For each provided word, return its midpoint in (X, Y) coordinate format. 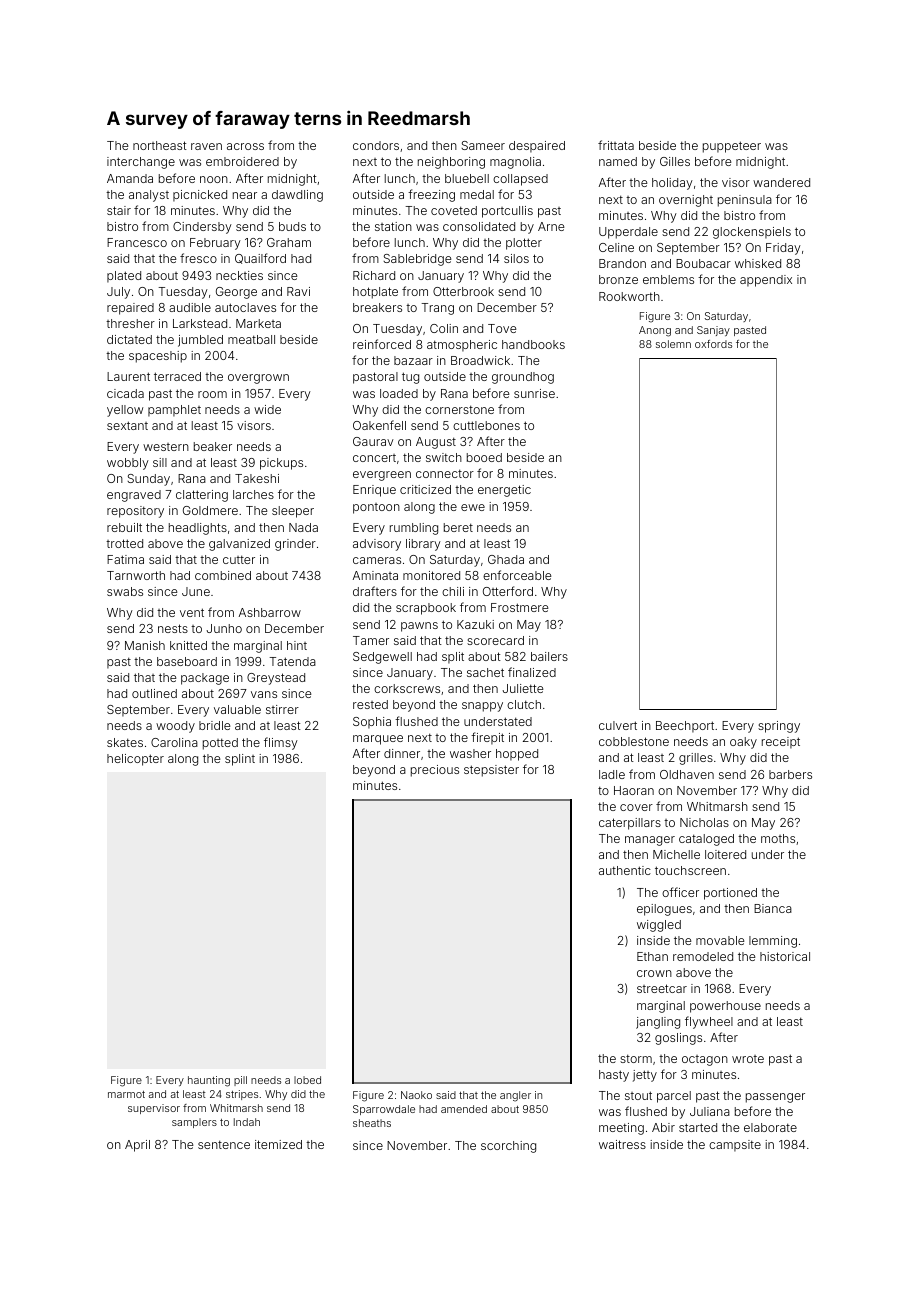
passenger (775, 1098)
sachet (485, 672)
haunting (209, 1081)
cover (636, 807)
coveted (454, 210)
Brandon (622, 263)
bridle (214, 725)
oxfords (713, 344)
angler (515, 1096)
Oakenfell (379, 425)
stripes (242, 1095)
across (245, 146)
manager (650, 841)
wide (267, 409)
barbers (790, 774)
